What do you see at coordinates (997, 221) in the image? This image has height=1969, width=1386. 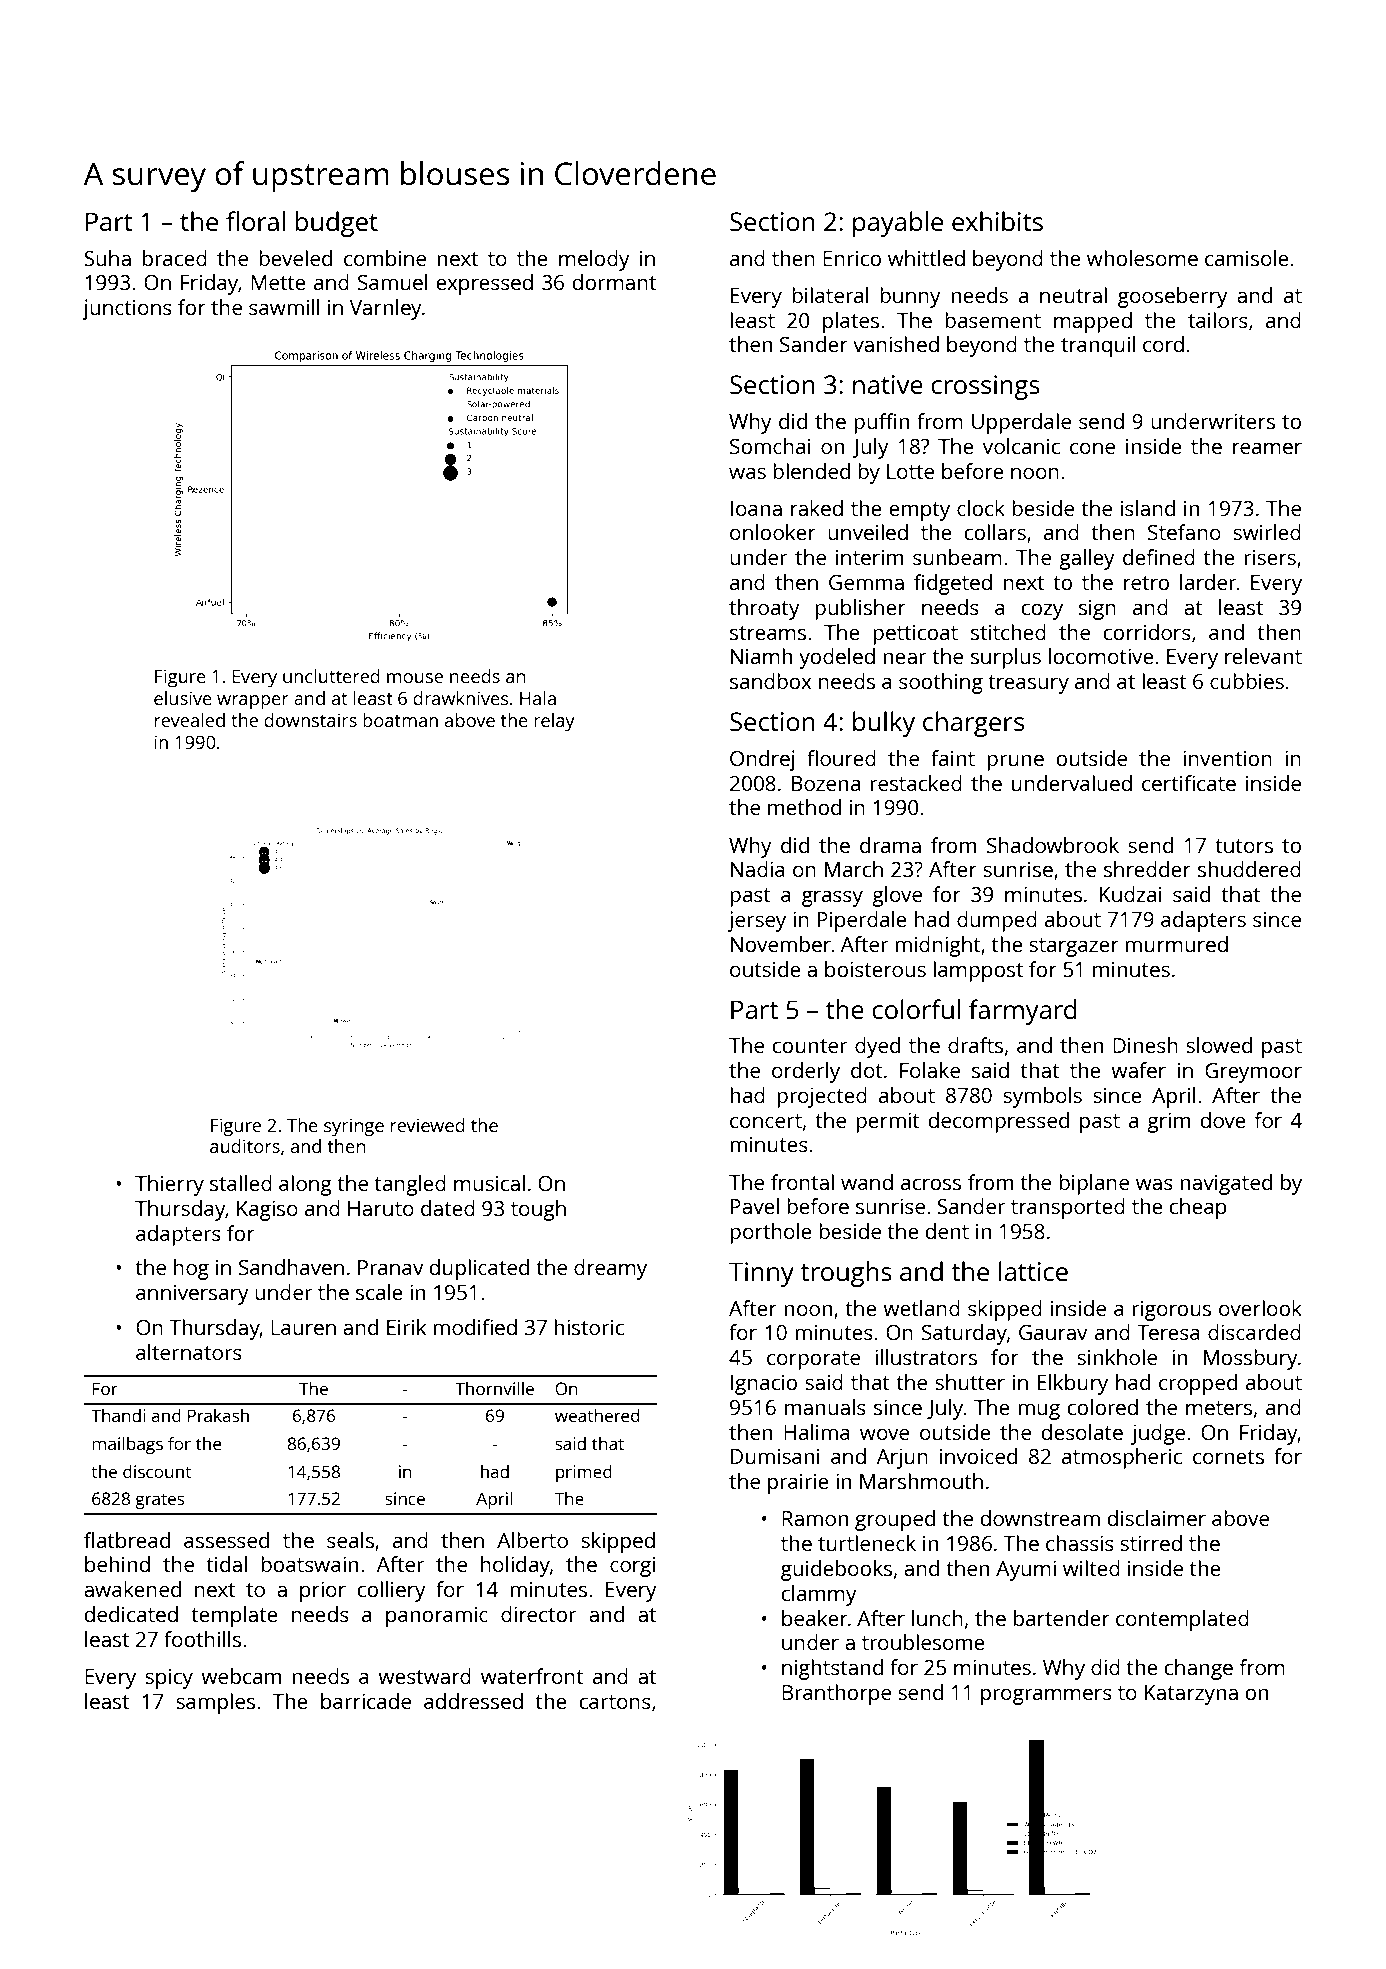 I see `exhibits` at bounding box center [997, 221].
